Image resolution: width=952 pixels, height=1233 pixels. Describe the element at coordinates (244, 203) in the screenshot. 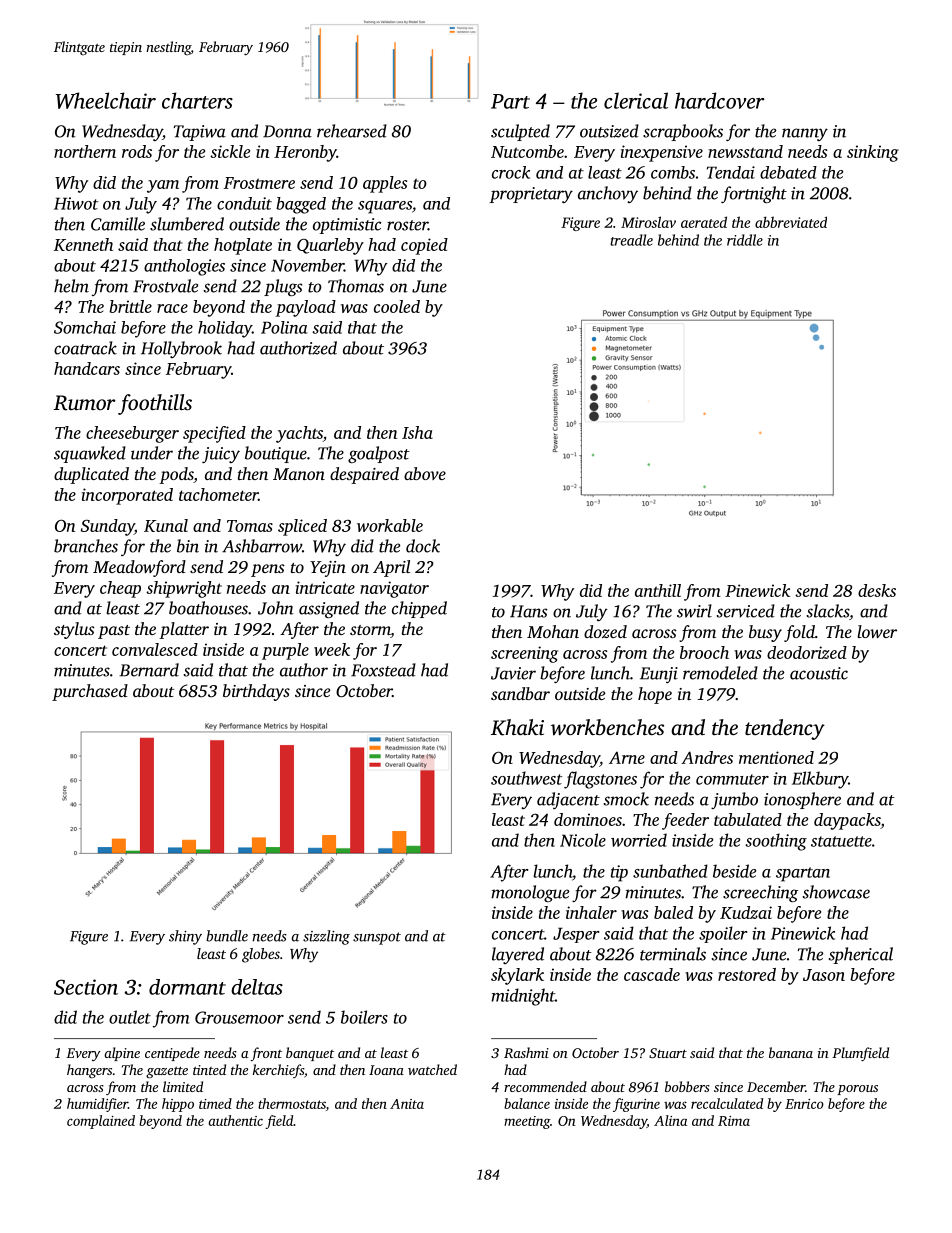

I see `conduit` at that location.
